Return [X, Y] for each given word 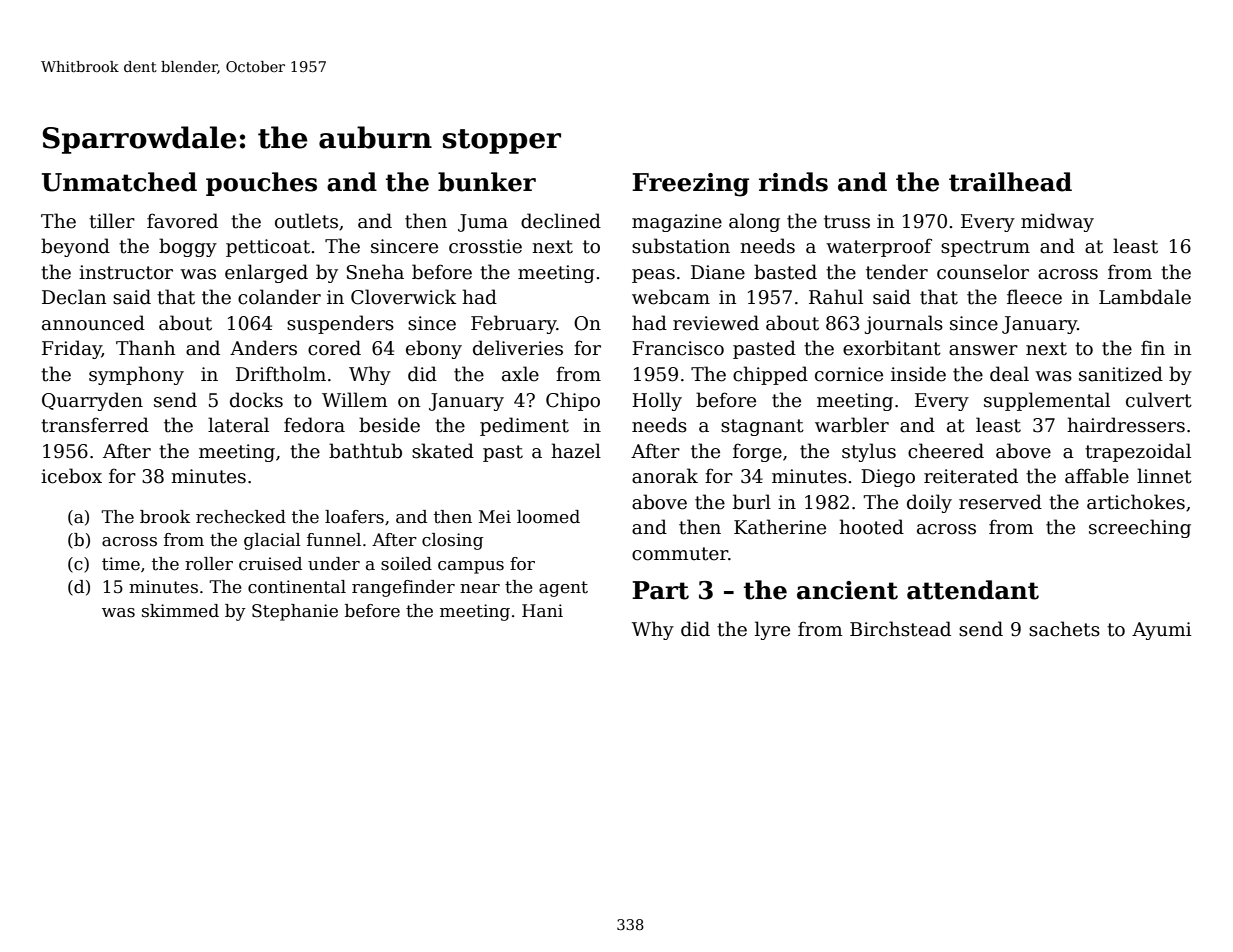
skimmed [180, 611]
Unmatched [119, 182]
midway [1057, 222]
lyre [772, 630]
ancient [847, 590]
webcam [671, 297]
